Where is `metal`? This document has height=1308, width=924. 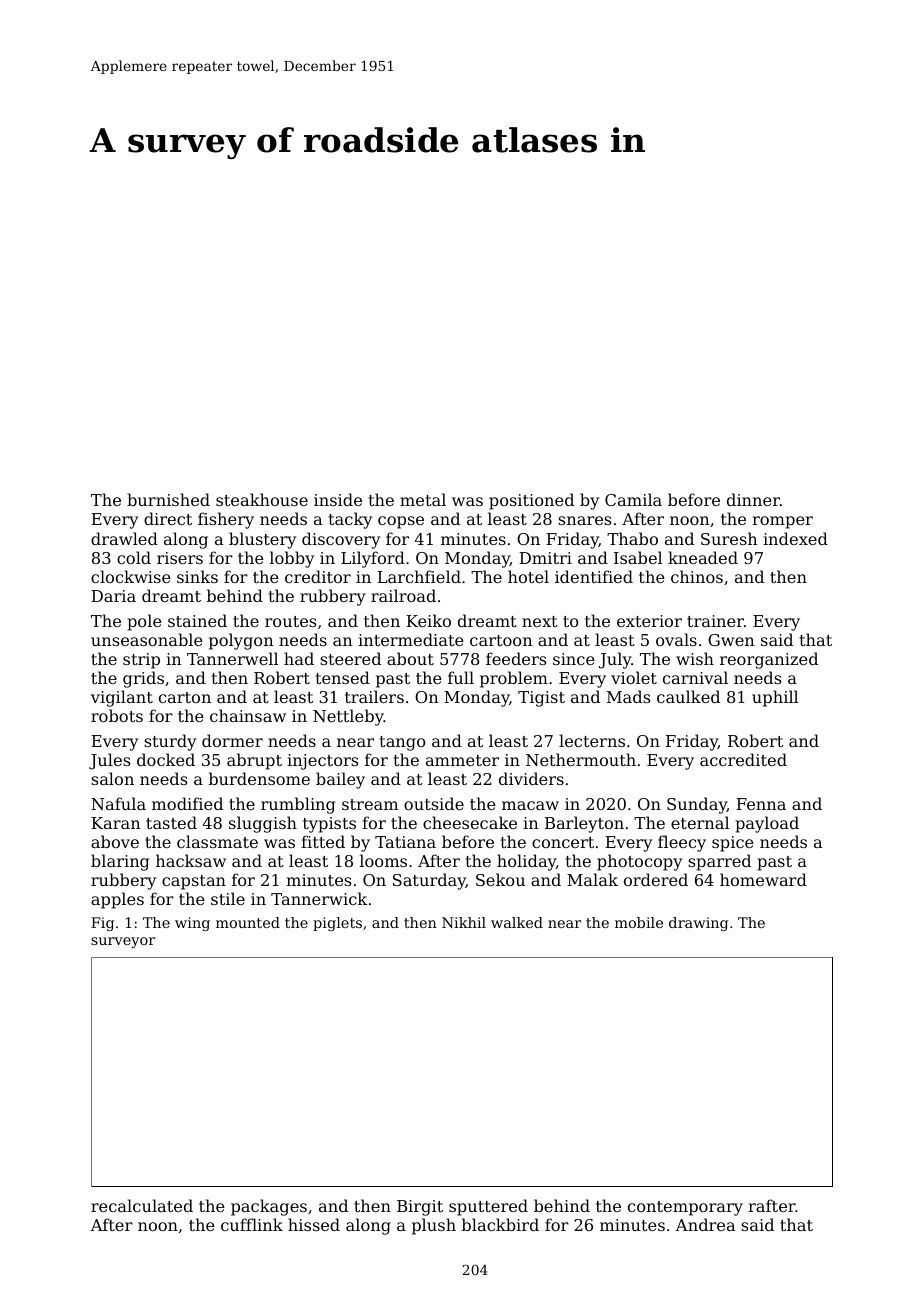
metal is located at coordinates (423, 499).
